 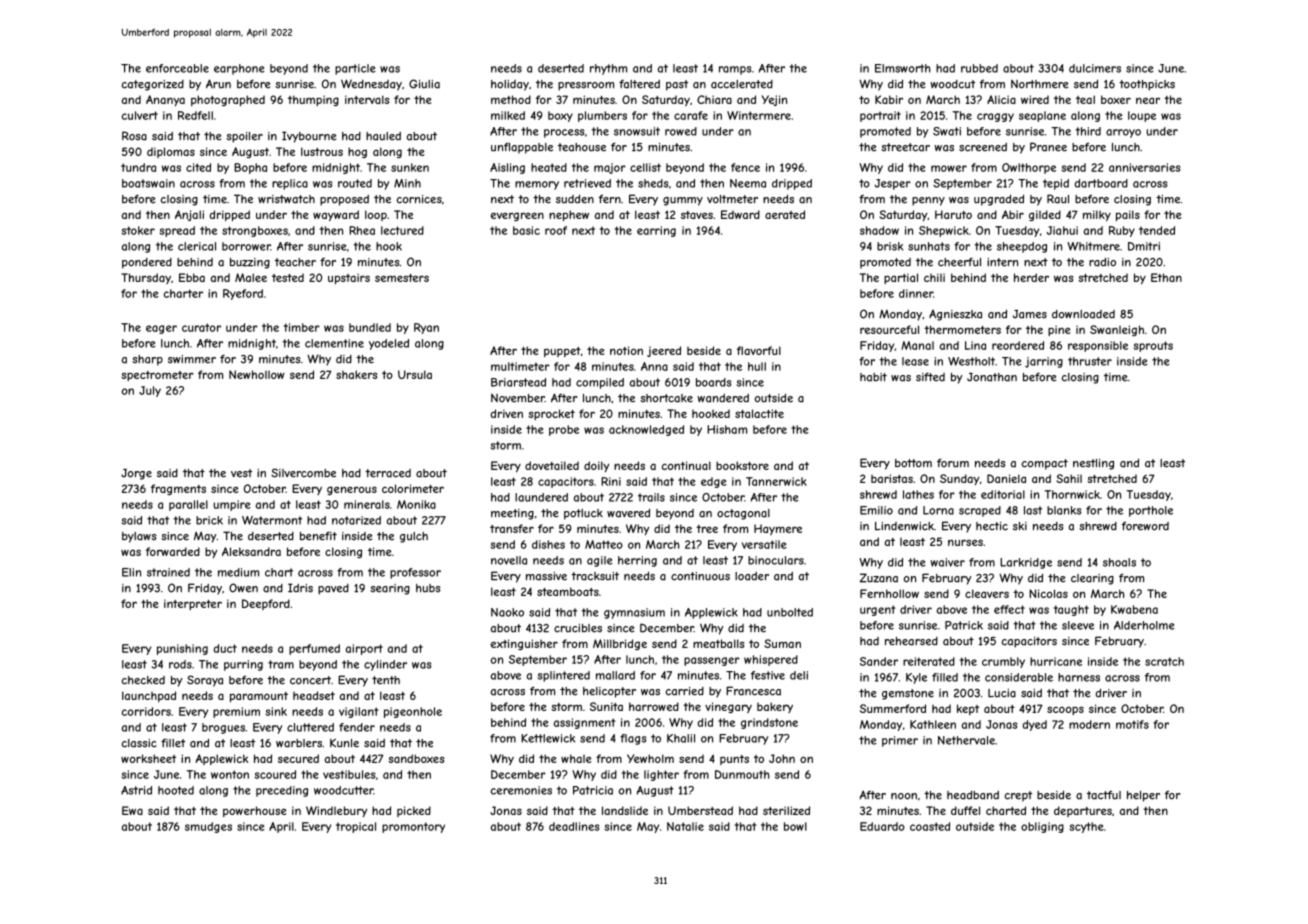 I want to click on promontory, so click(x=413, y=827).
